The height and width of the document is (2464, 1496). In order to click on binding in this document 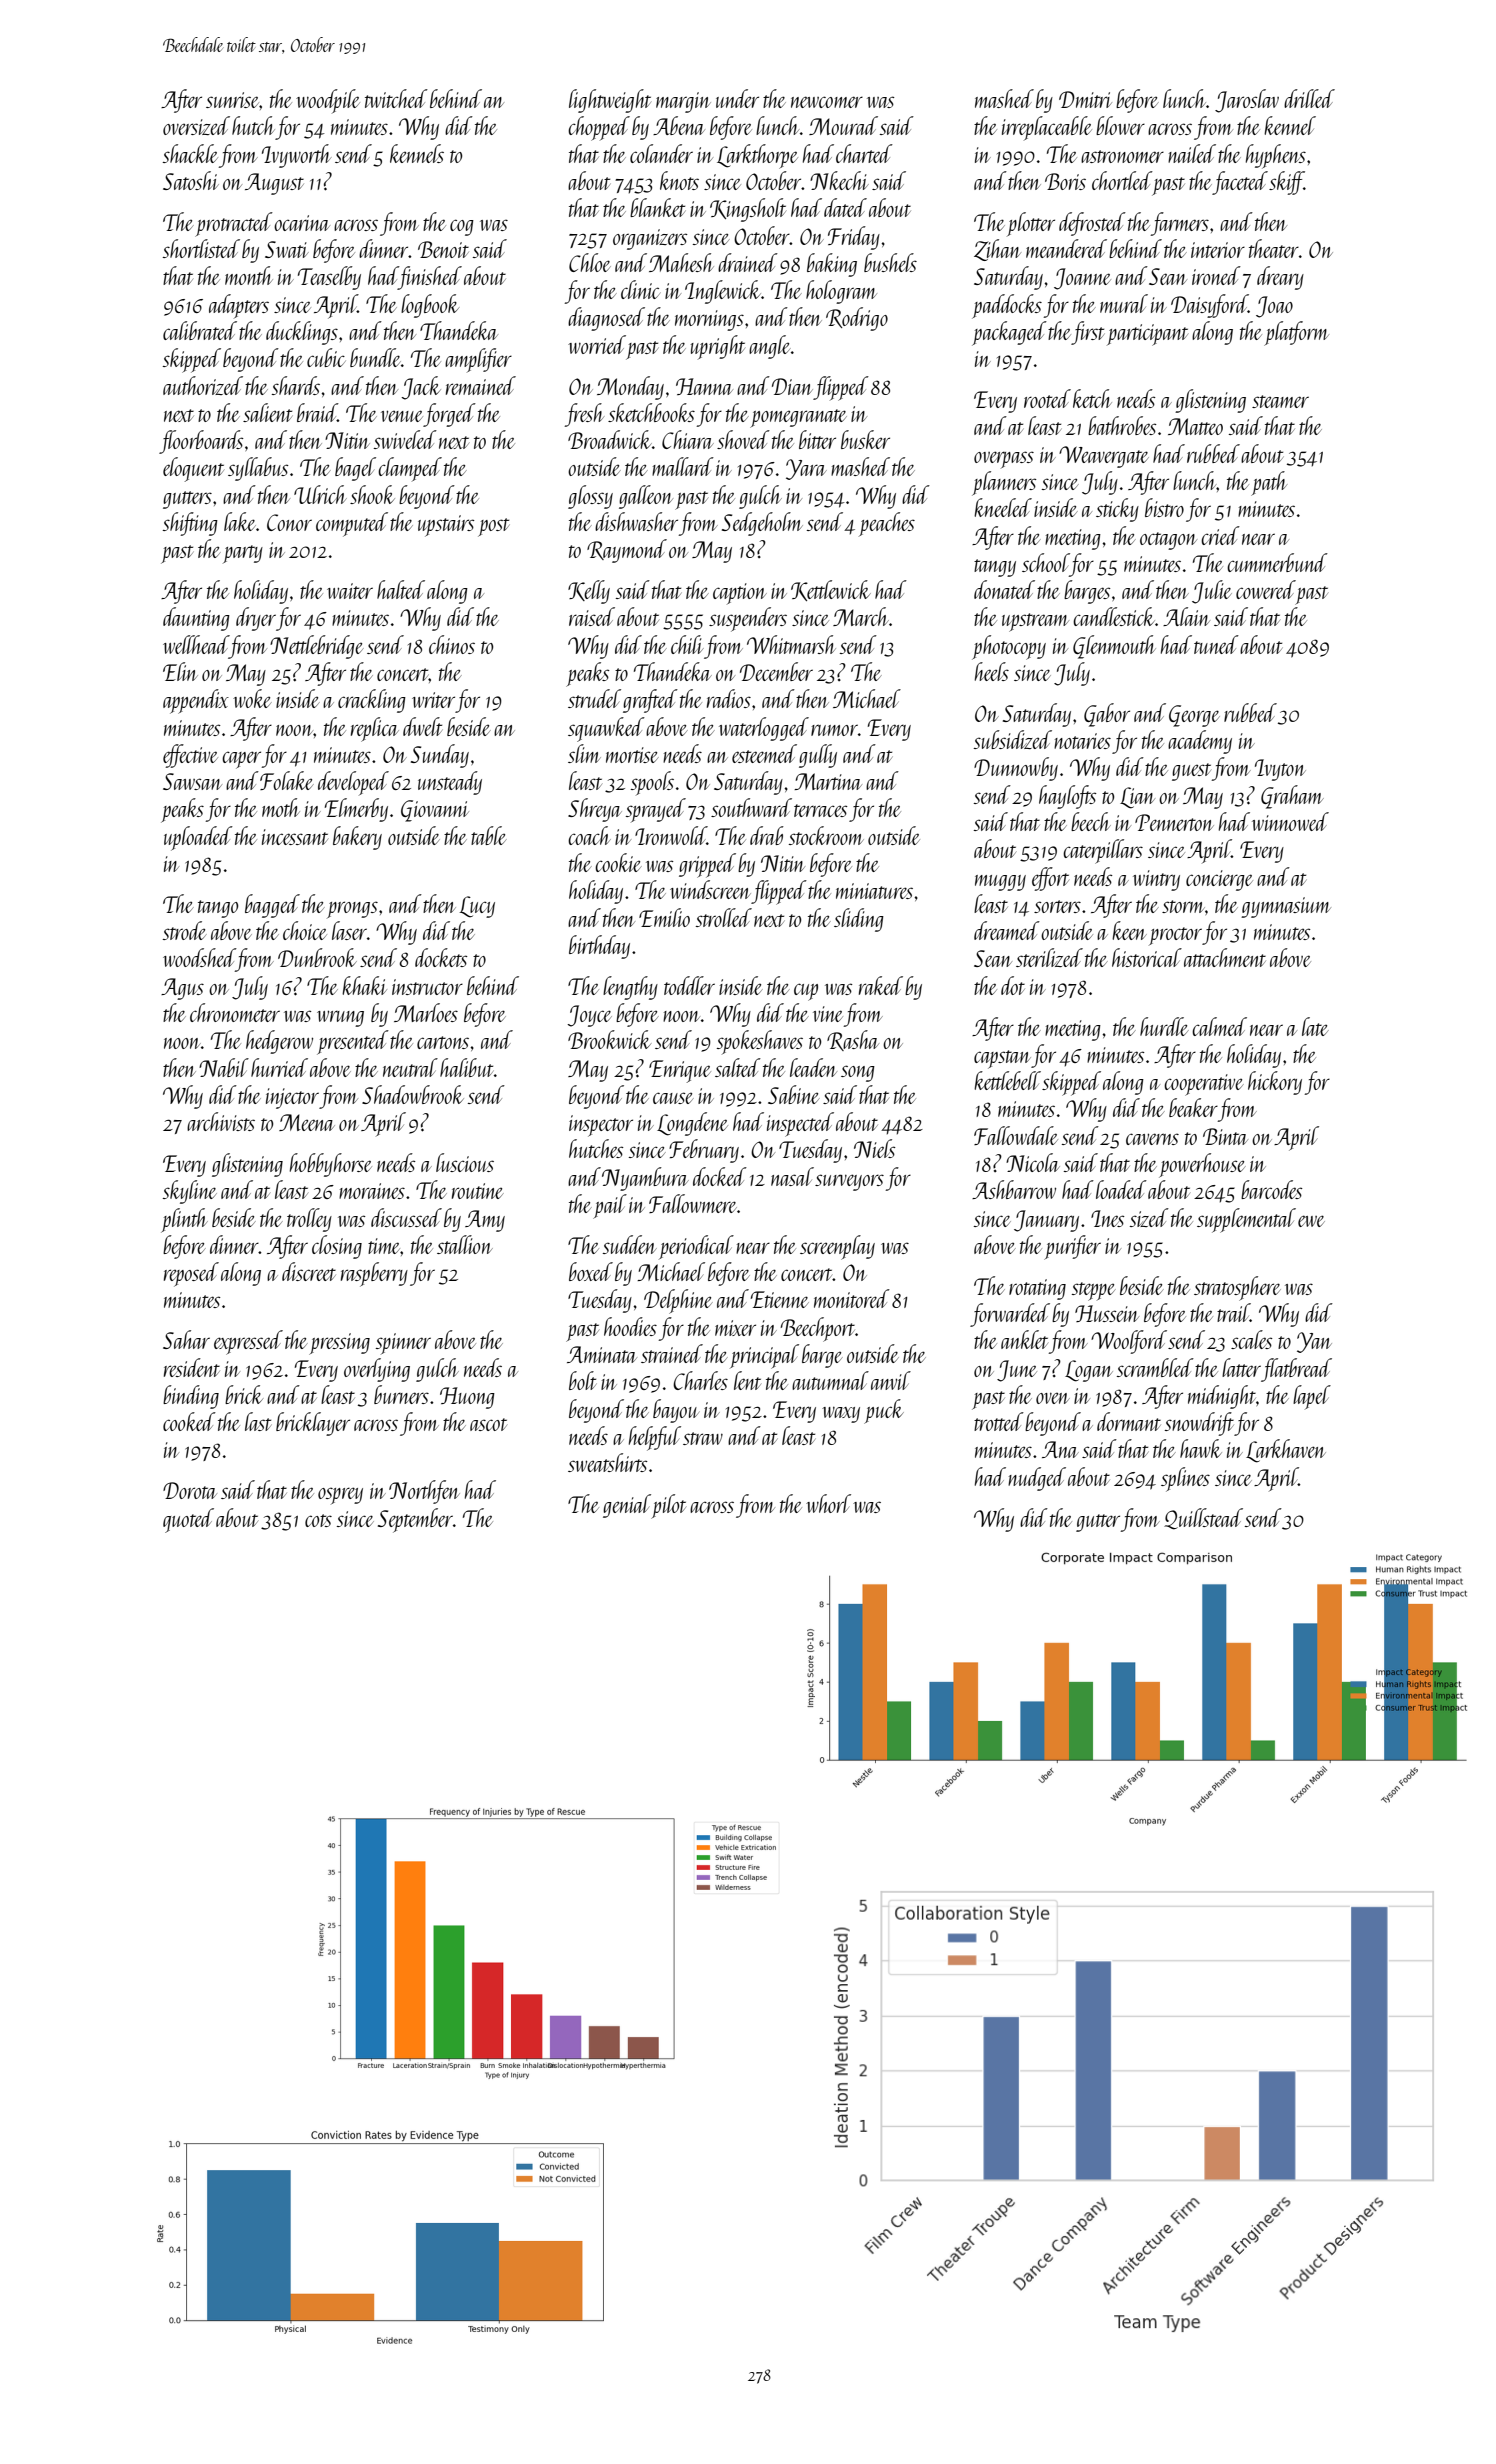, I will do `click(191, 1397)`.
